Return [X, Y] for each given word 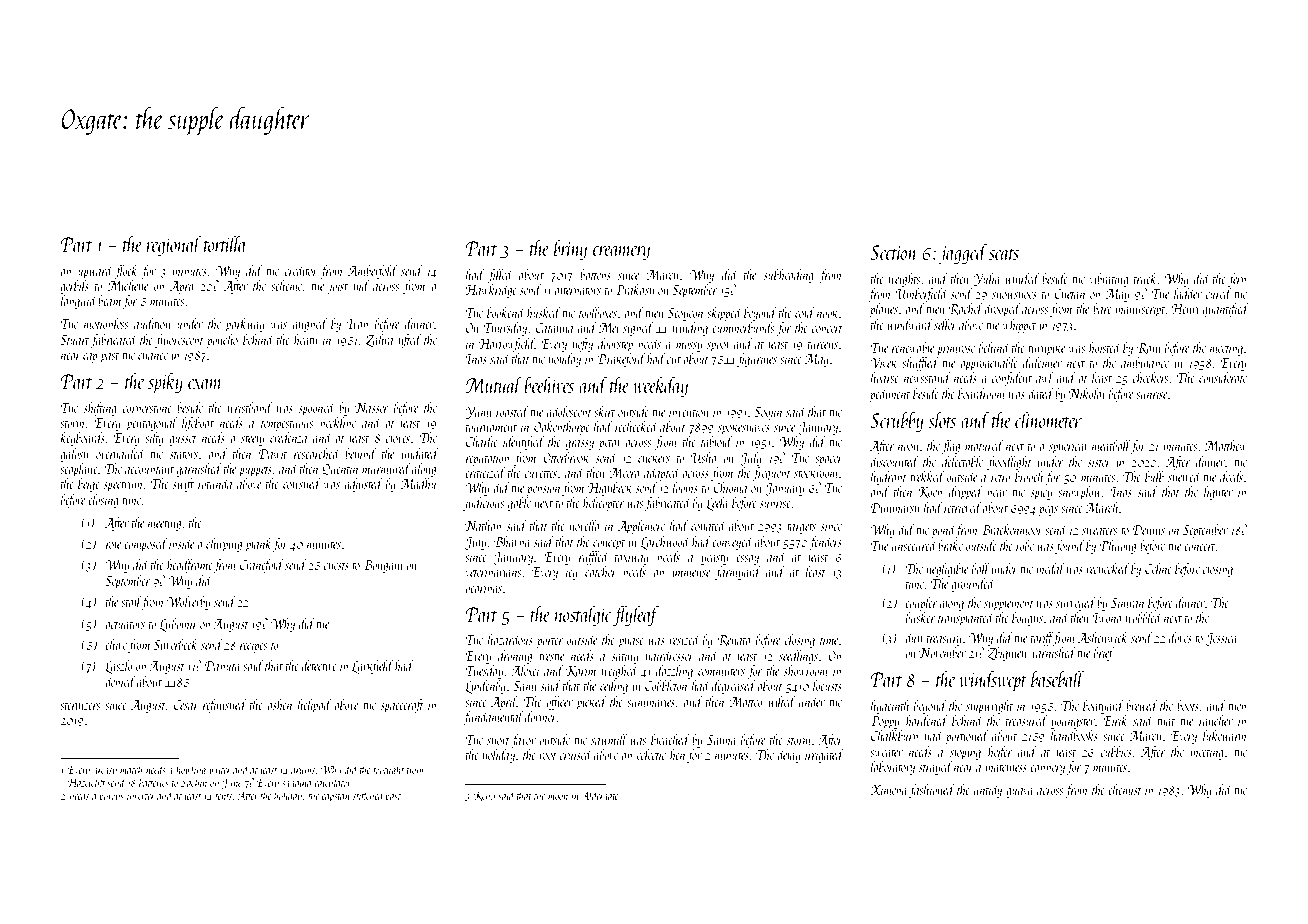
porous [111, 798]
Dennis [1149, 530]
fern [1237, 280]
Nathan [483, 525]
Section [894, 252]
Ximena [888, 790]
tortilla [225, 243]
